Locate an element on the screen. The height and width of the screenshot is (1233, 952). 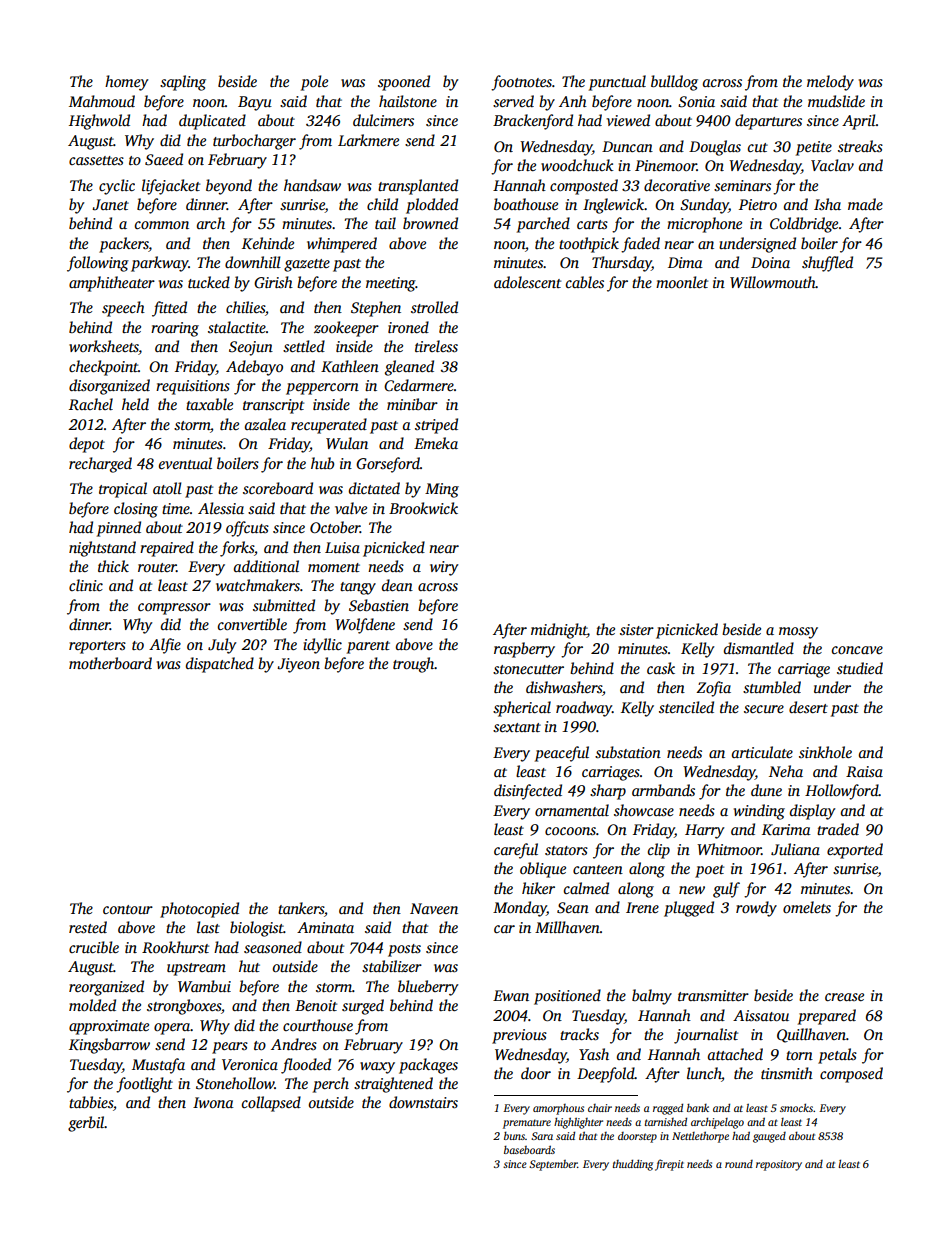
substation is located at coordinates (628, 752).
